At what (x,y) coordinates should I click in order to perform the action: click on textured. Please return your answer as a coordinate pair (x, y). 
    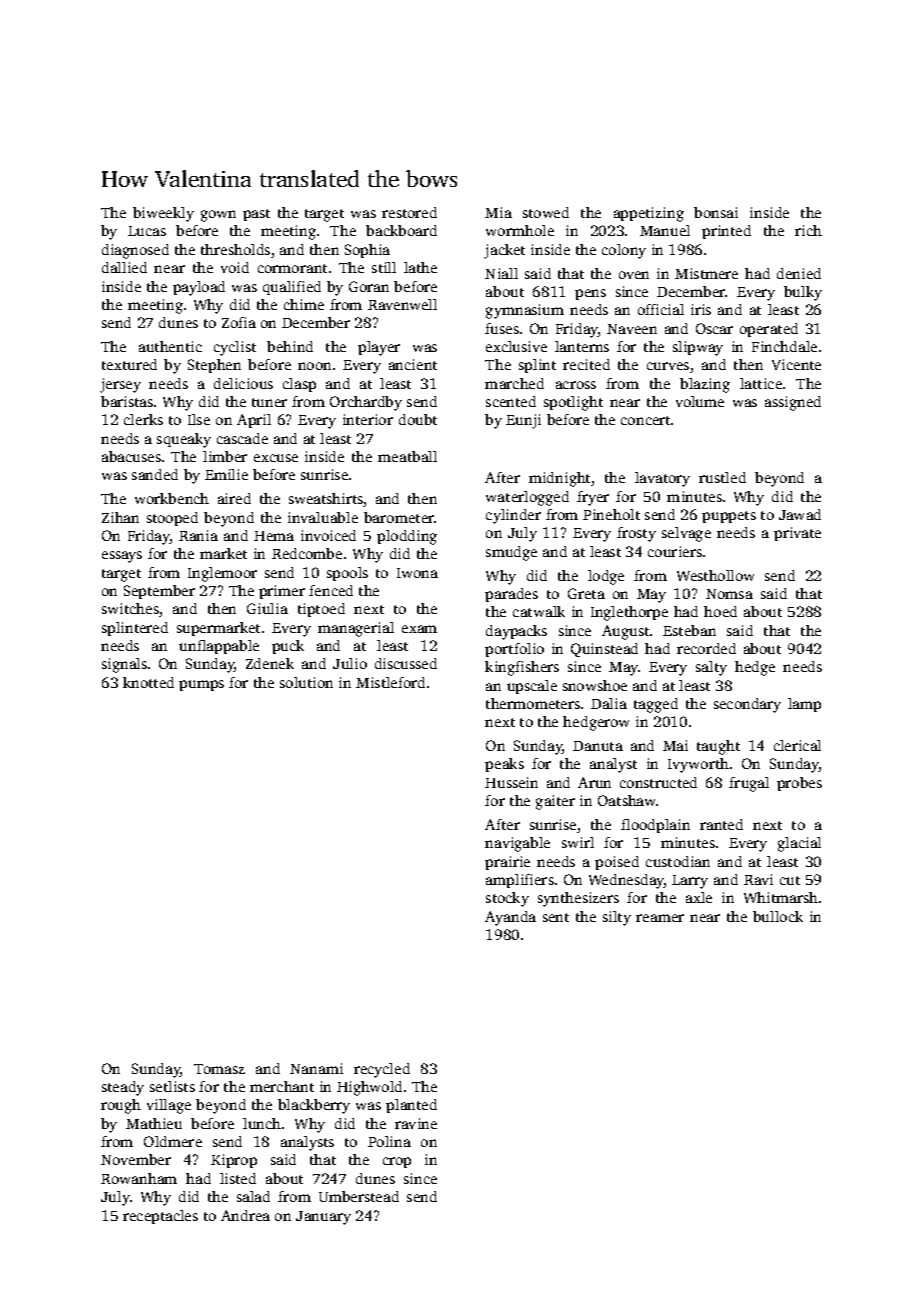
    Looking at the image, I should click on (129, 364).
